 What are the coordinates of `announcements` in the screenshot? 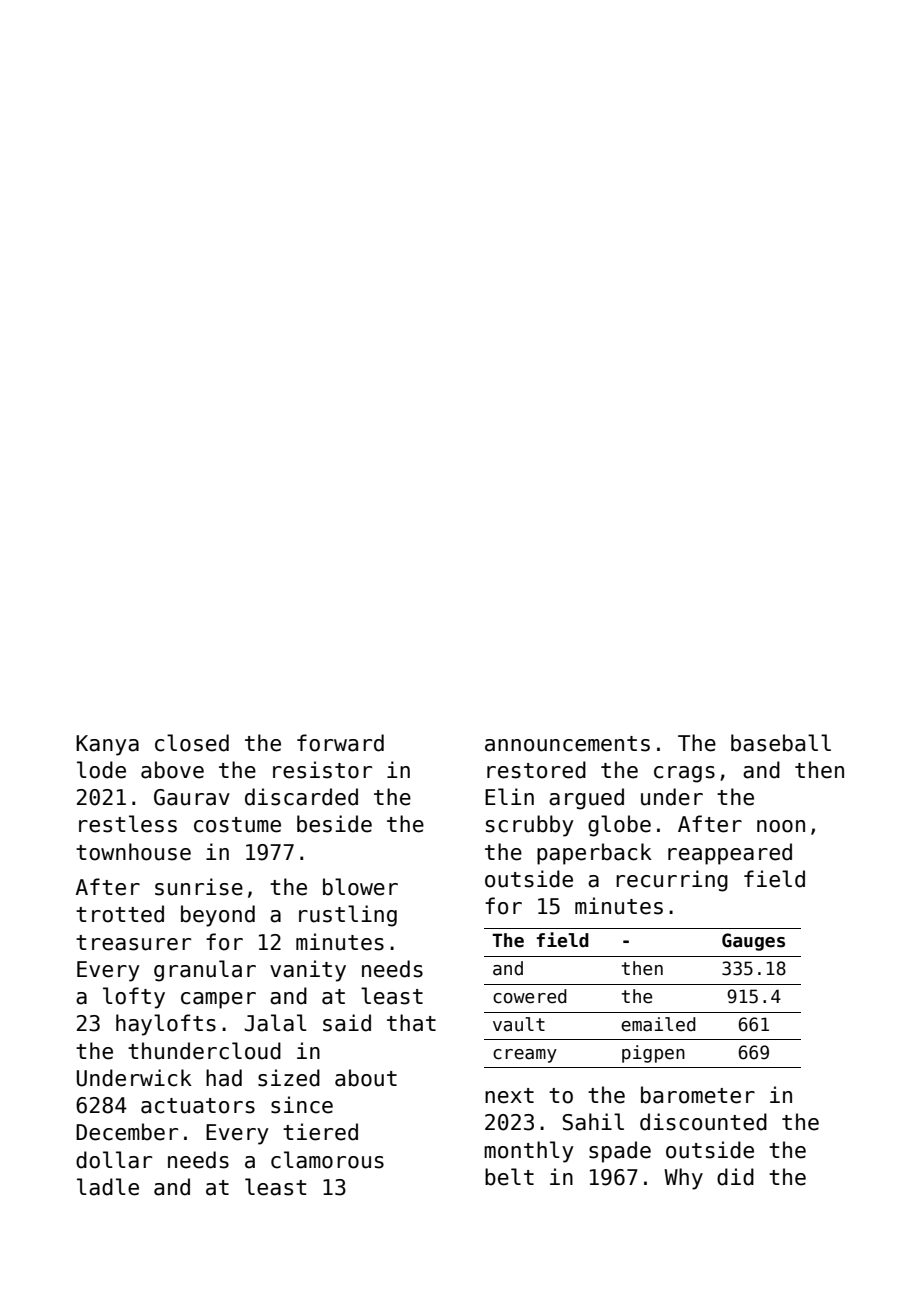 It's located at (567, 744).
